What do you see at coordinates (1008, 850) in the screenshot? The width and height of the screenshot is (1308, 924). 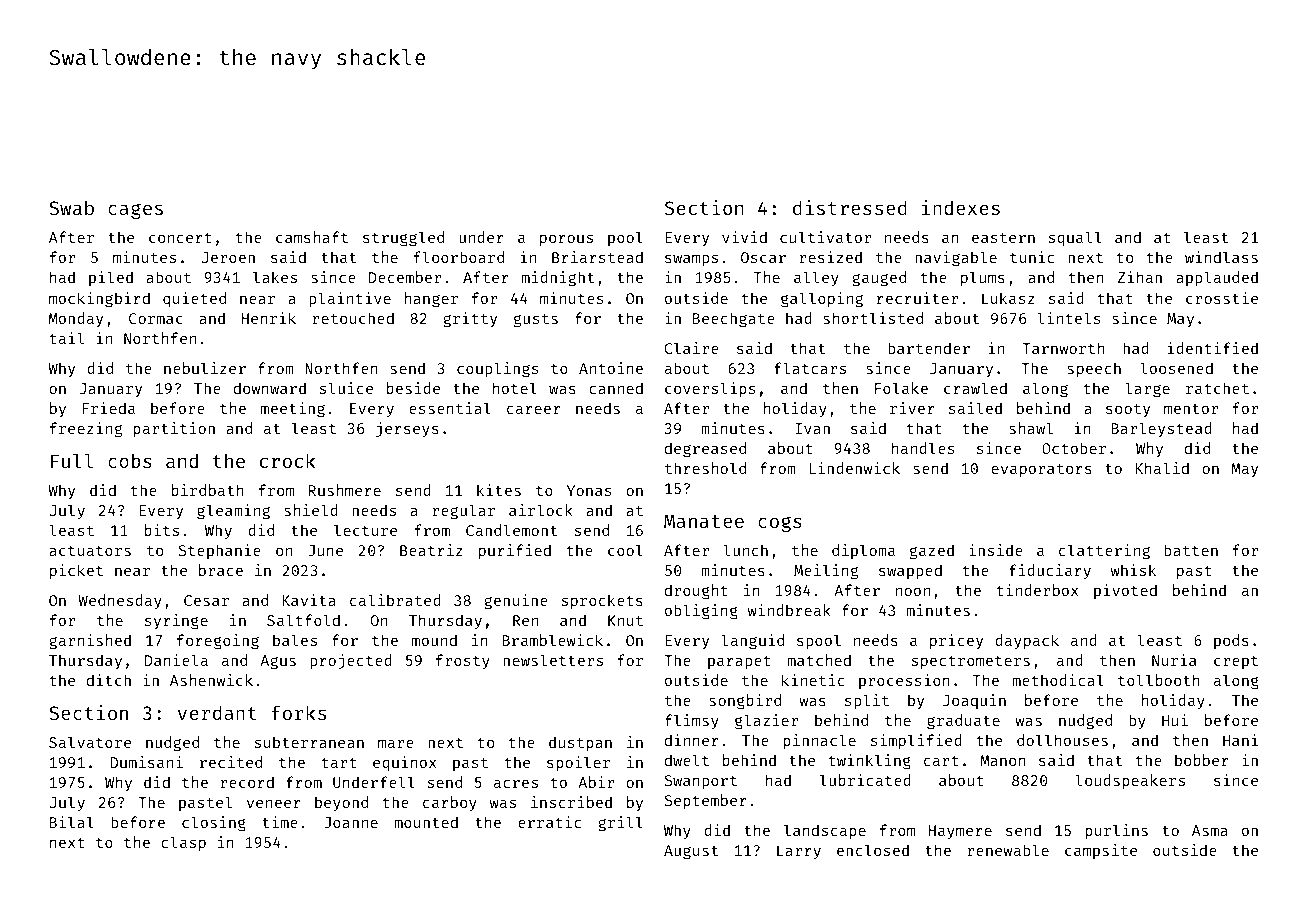 I see `renewable` at bounding box center [1008, 850].
